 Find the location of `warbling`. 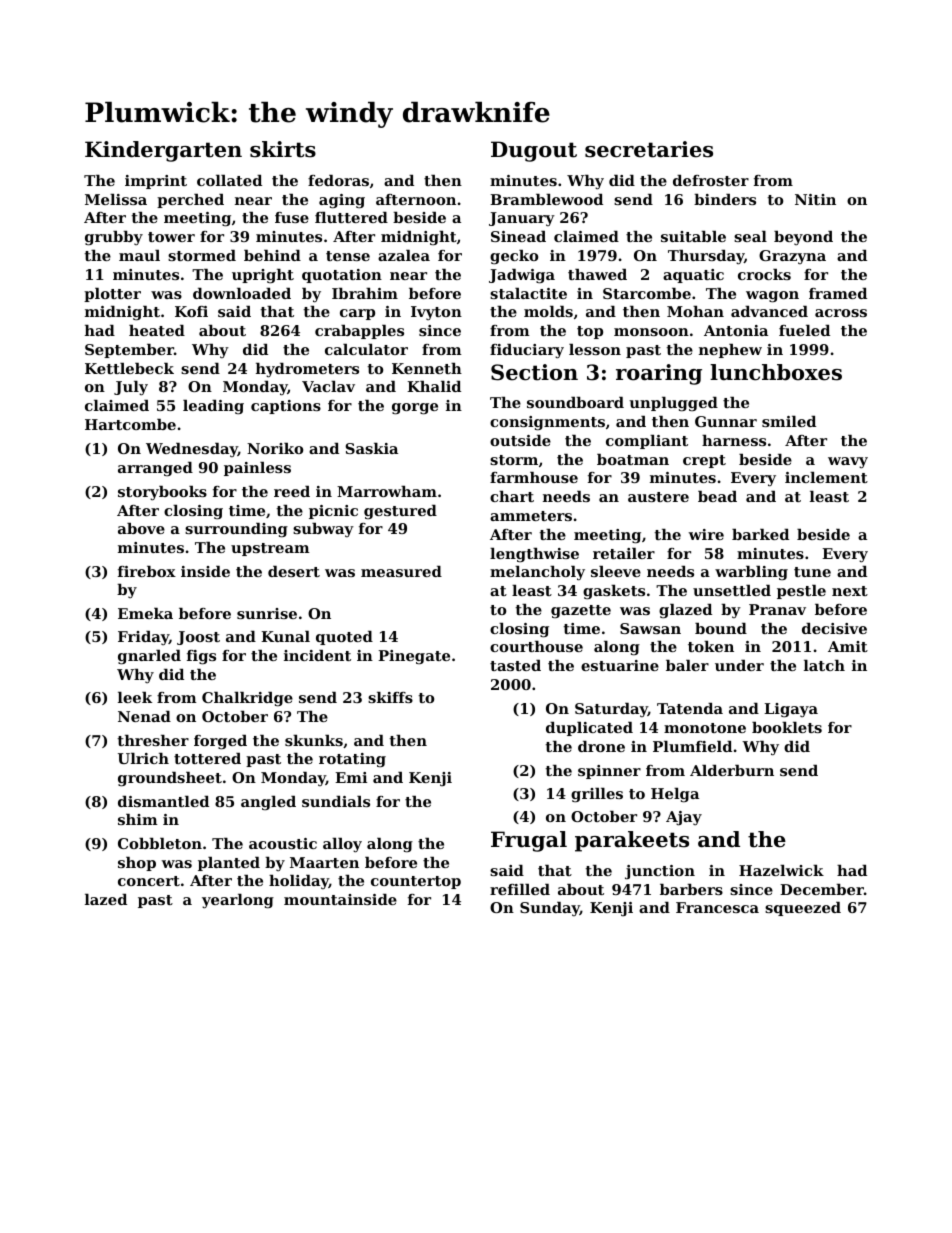

warbling is located at coordinates (751, 573).
